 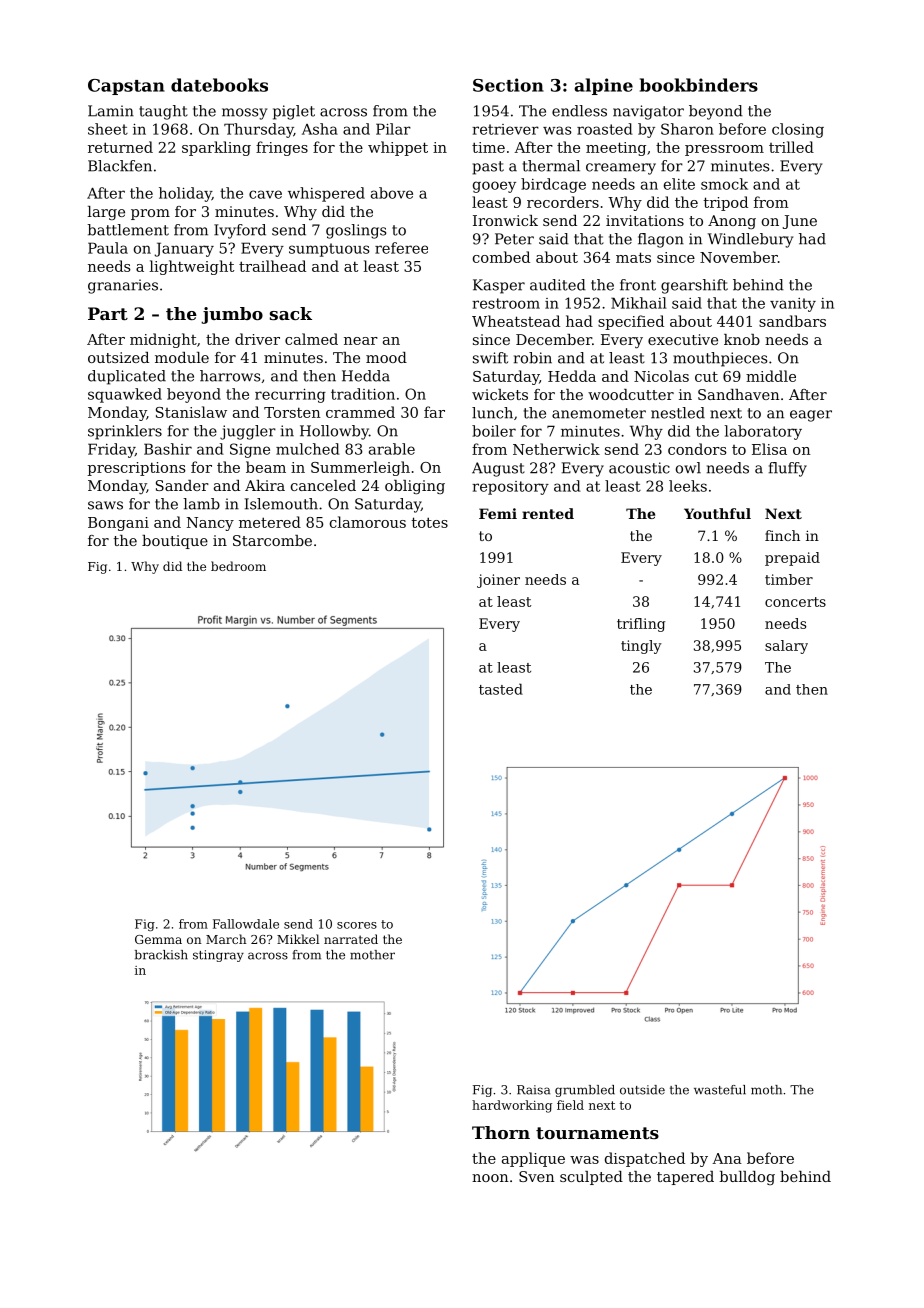 What do you see at coordinates (126, 87) in the image?
I see `Capstan` at bounding box center [126, 87].
